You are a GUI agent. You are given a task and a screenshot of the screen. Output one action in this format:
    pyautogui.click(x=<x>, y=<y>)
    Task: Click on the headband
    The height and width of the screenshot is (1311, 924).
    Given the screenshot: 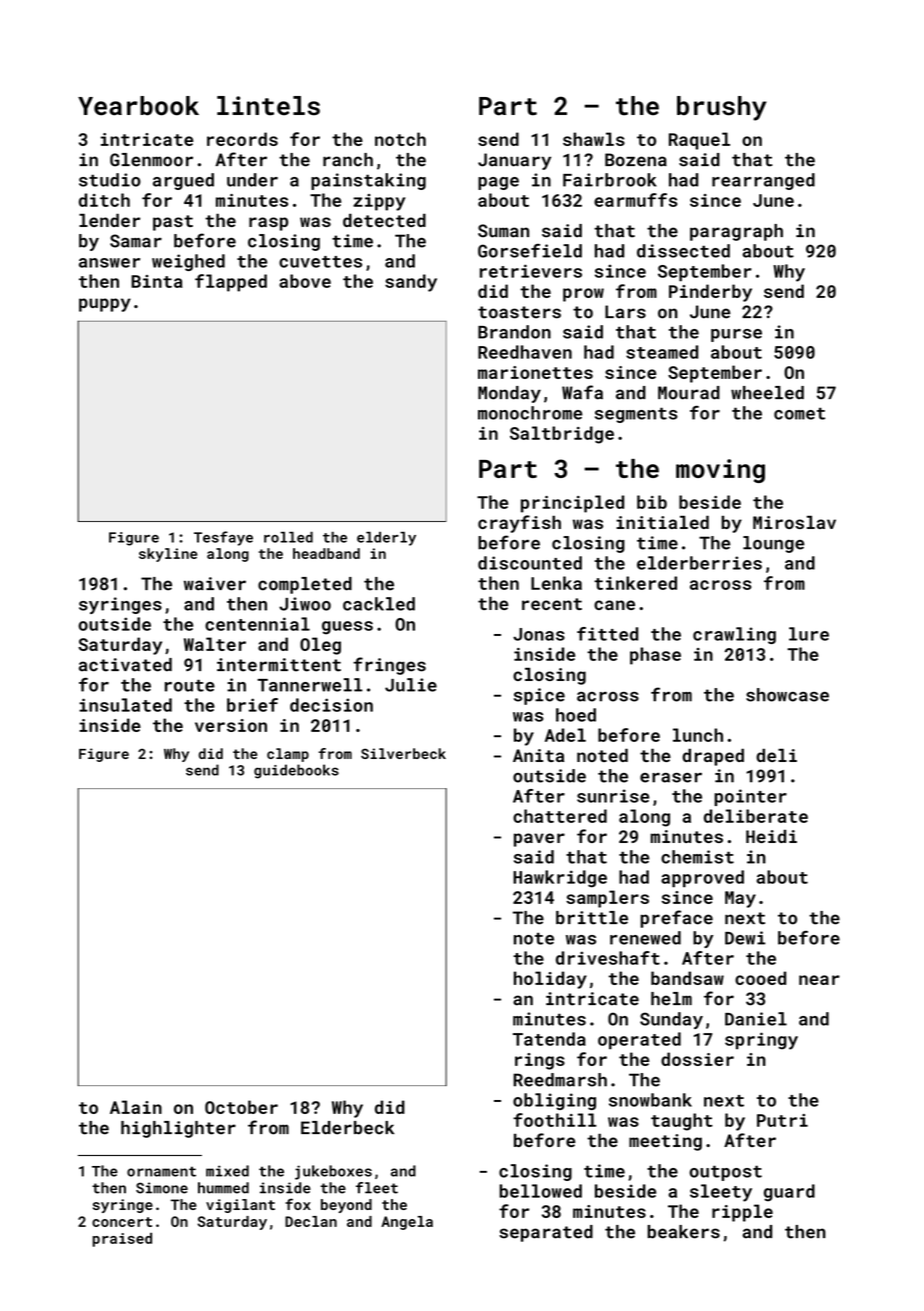 What is the action you would take?
    pyautogui.click(x=326, y=553)
